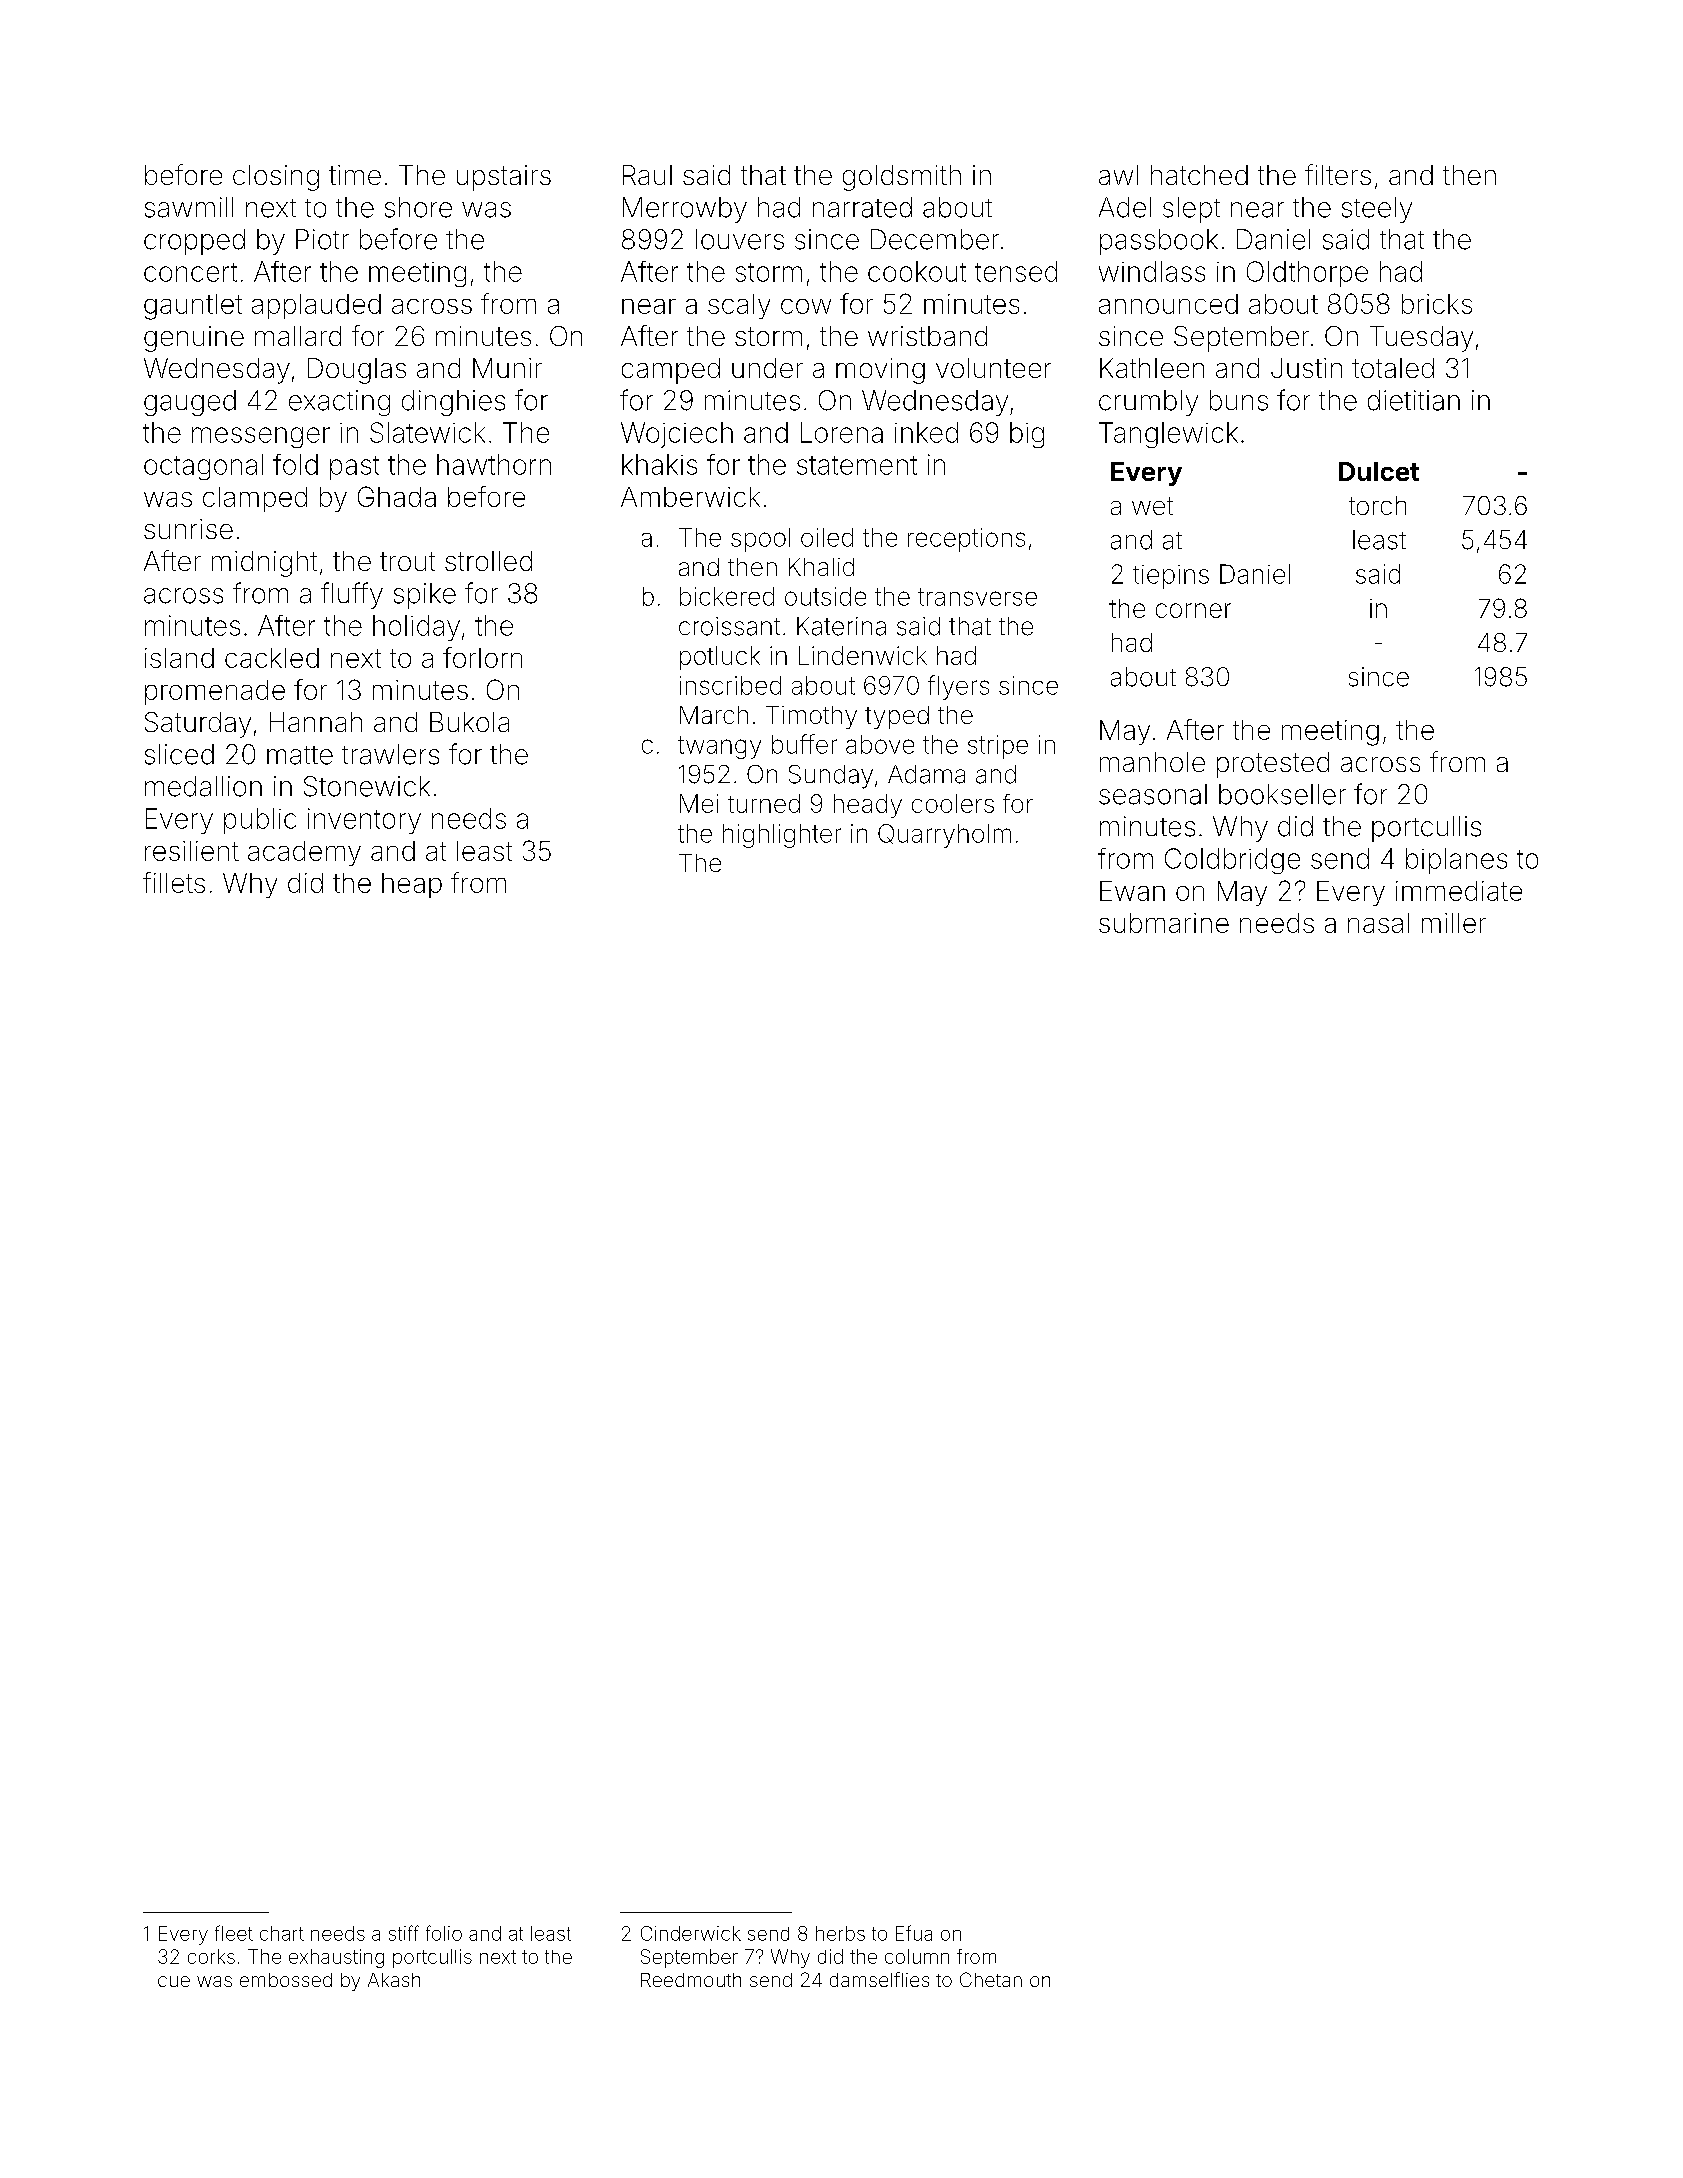 The height and width of the document is (2178, 1683). I want to click on filters, so click(1338, 174).
